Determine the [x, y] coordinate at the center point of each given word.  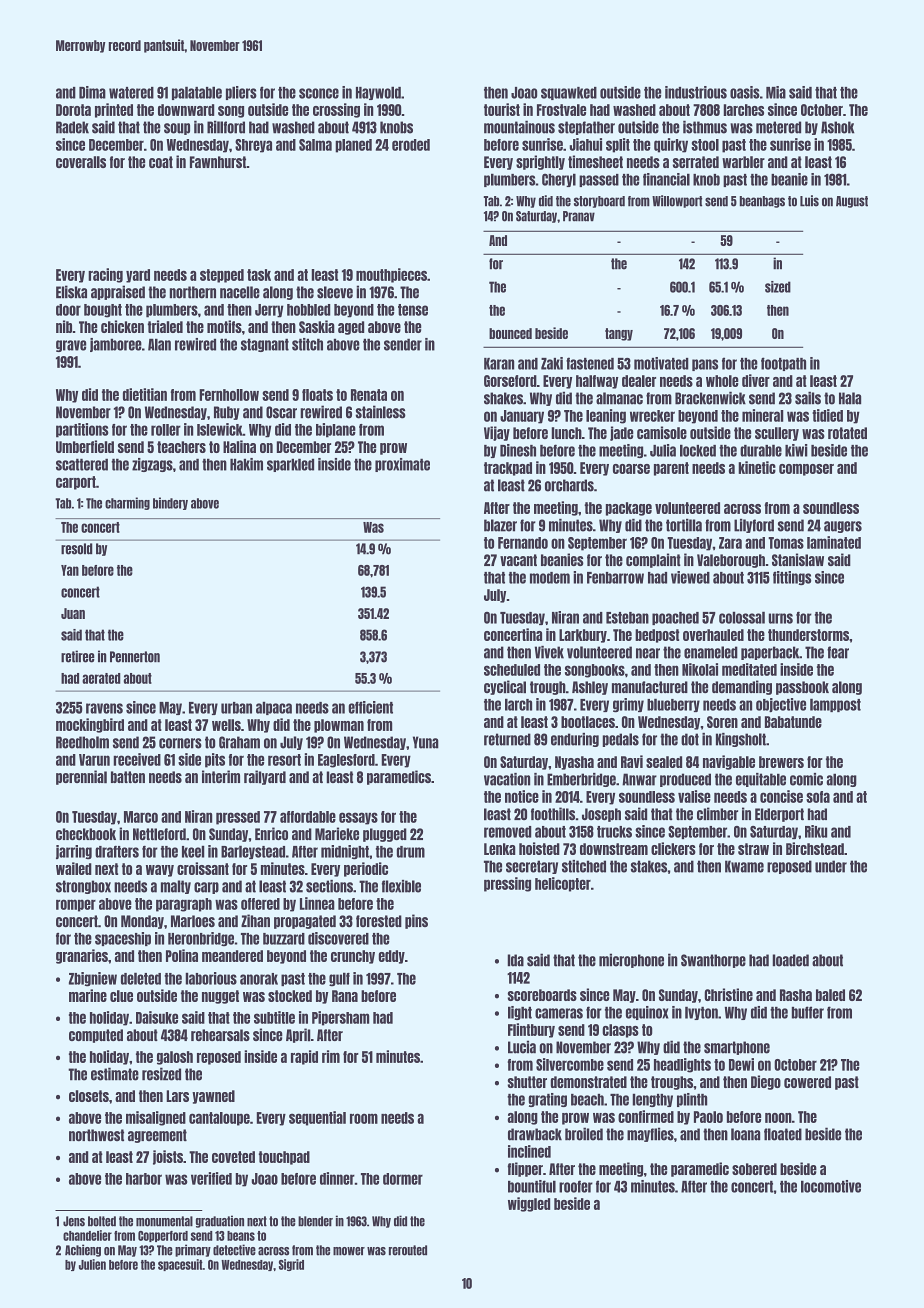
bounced [510, 333]
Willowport [677, 201]
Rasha [796, 995]
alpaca [274, 708]
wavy [160, 871]
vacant [518, 560]
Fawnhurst [218, 162]
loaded [790, 960]
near [648, 653]
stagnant [265, 345]
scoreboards [542, 995]
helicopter [563, 884]
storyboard [599, 202]
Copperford [163, 1236]
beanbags [762, 202]
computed [96, 1036]
